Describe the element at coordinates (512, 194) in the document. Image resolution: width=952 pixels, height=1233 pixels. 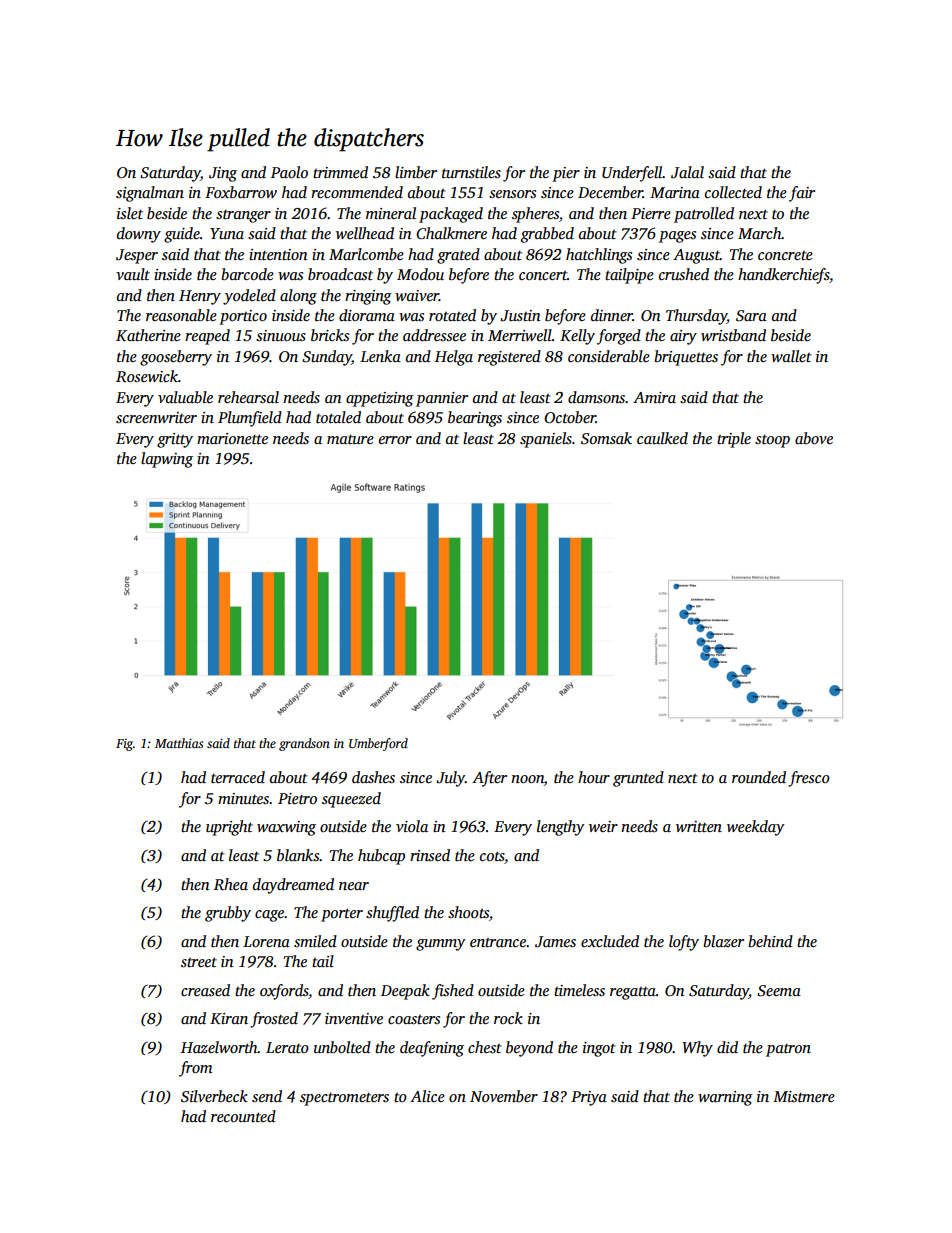
I see `sensors` at that location.
